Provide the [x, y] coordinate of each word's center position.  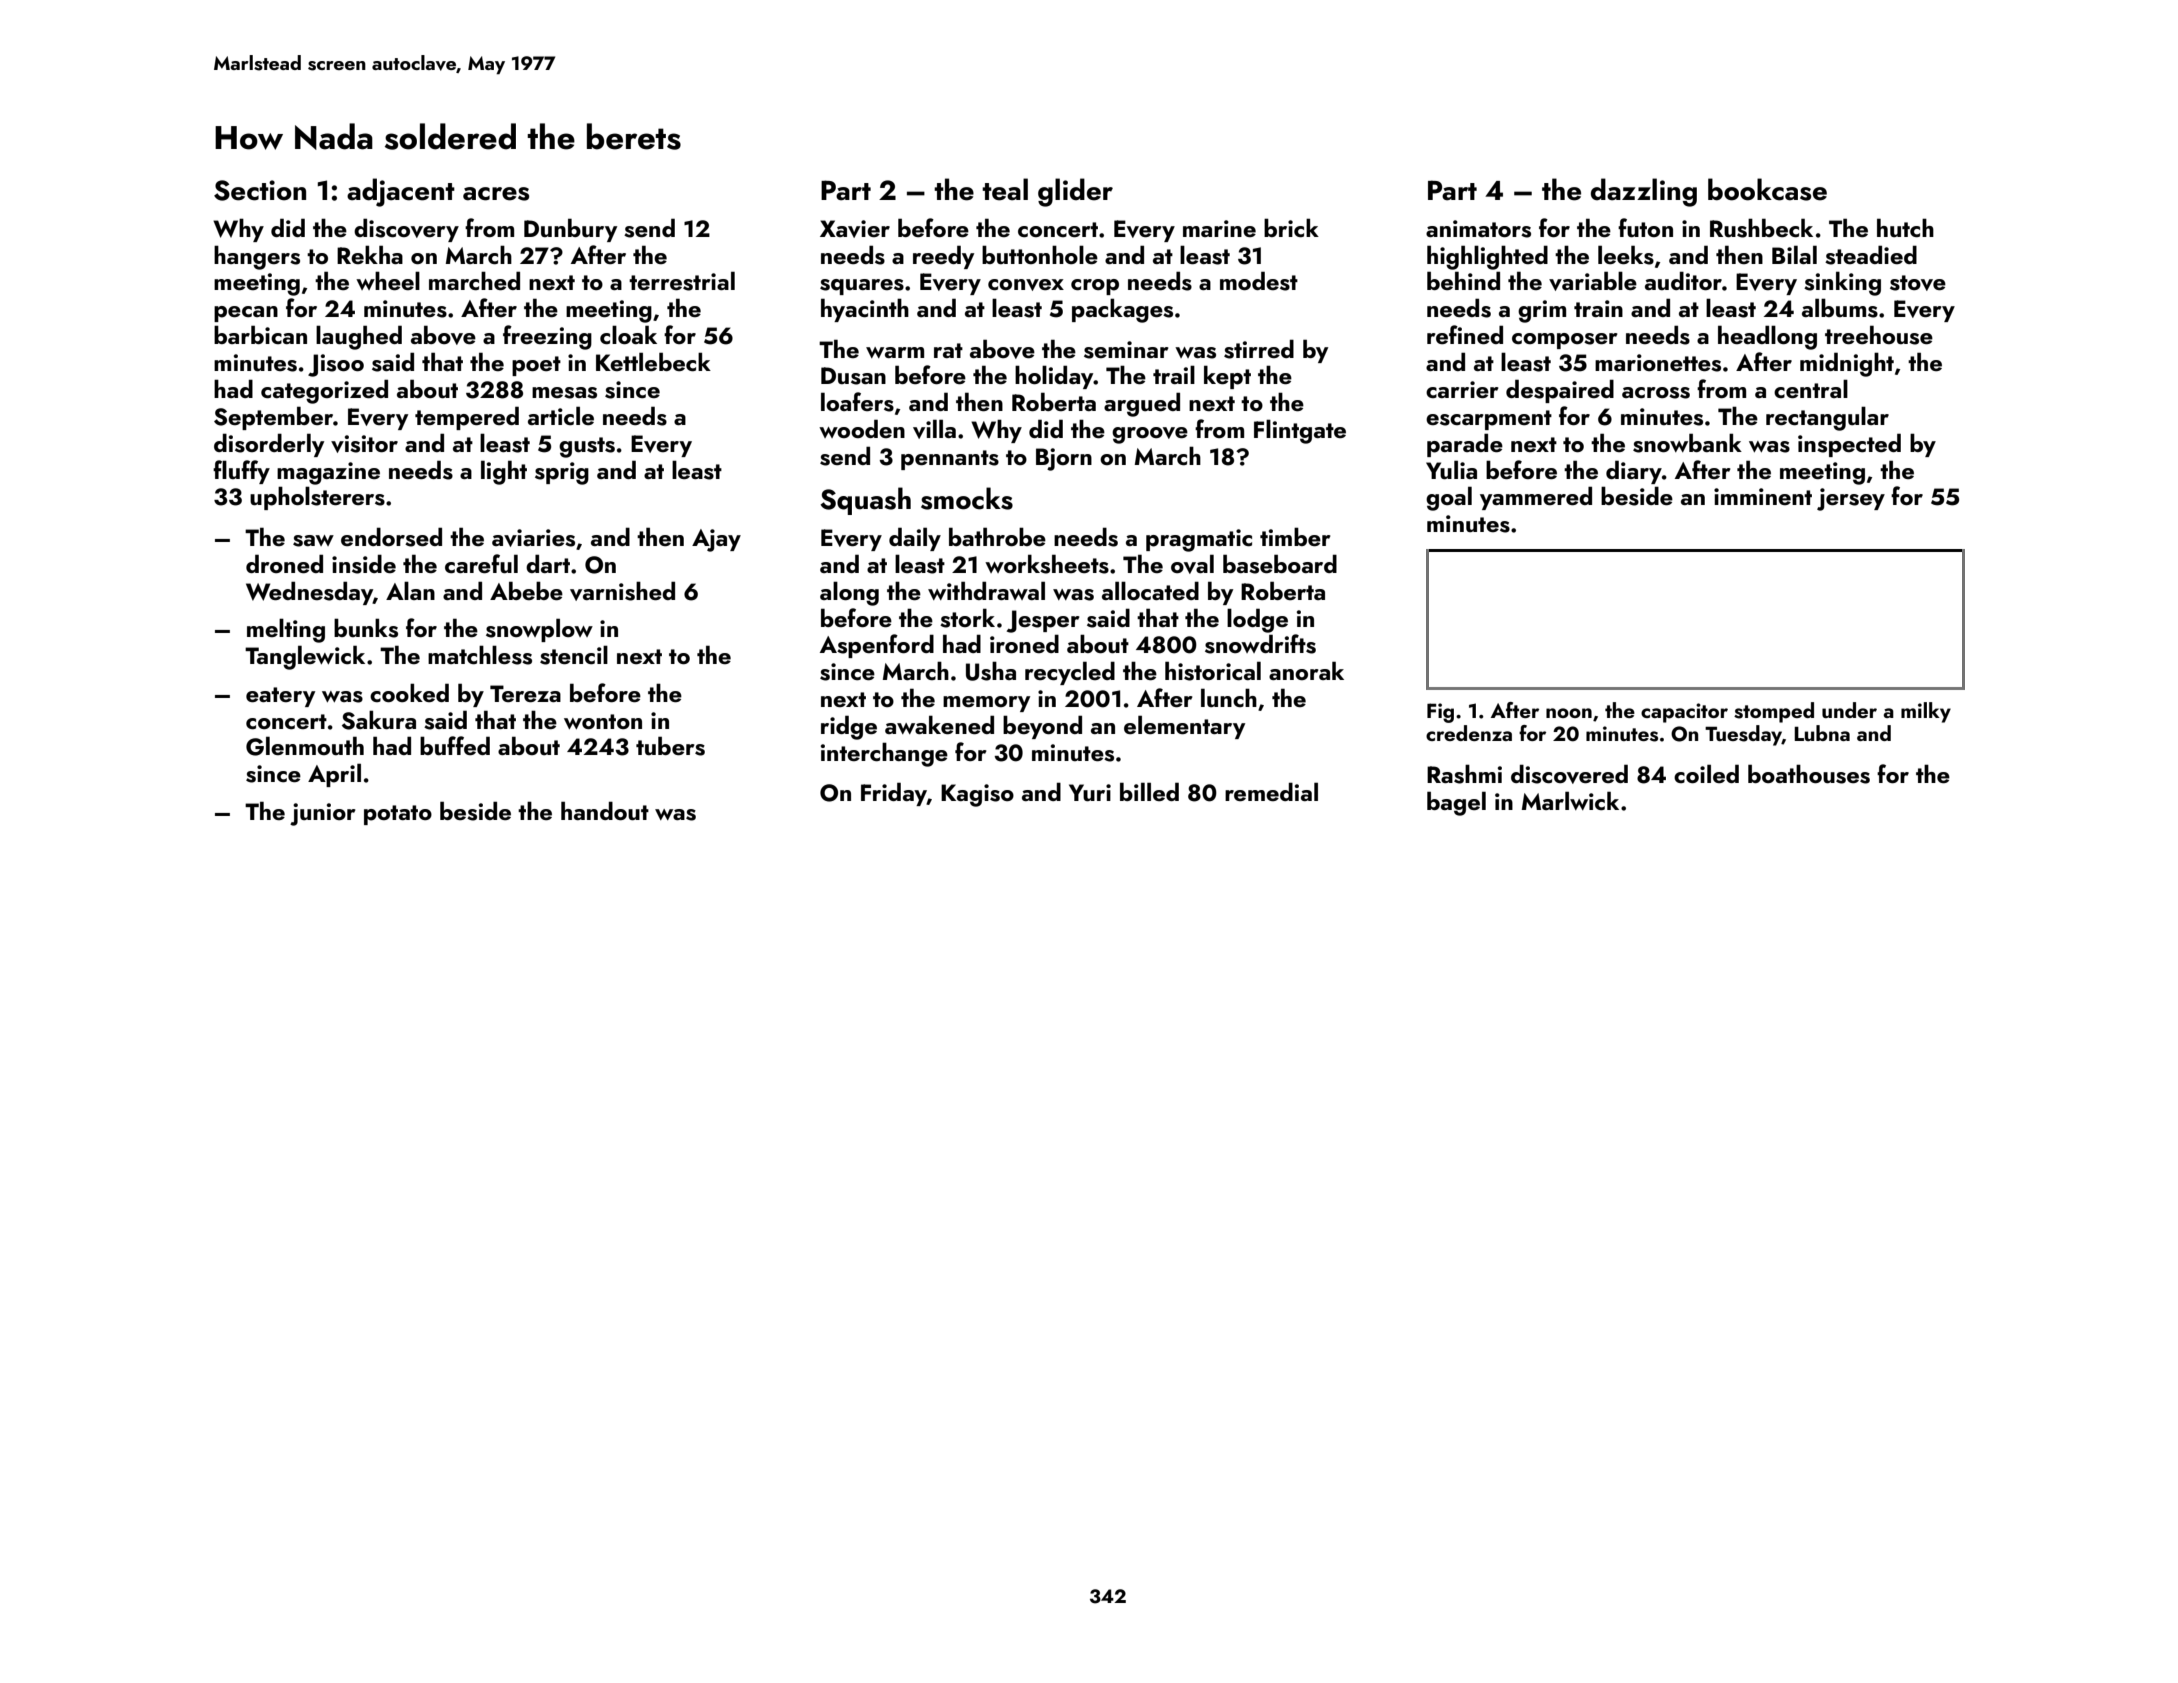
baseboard [1280, 564]
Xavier [855, 229]
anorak [1306, 670]
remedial [1271, 791]
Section [260, 190]
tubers [670, 746]
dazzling [1644, 192]
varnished [622, 591]
